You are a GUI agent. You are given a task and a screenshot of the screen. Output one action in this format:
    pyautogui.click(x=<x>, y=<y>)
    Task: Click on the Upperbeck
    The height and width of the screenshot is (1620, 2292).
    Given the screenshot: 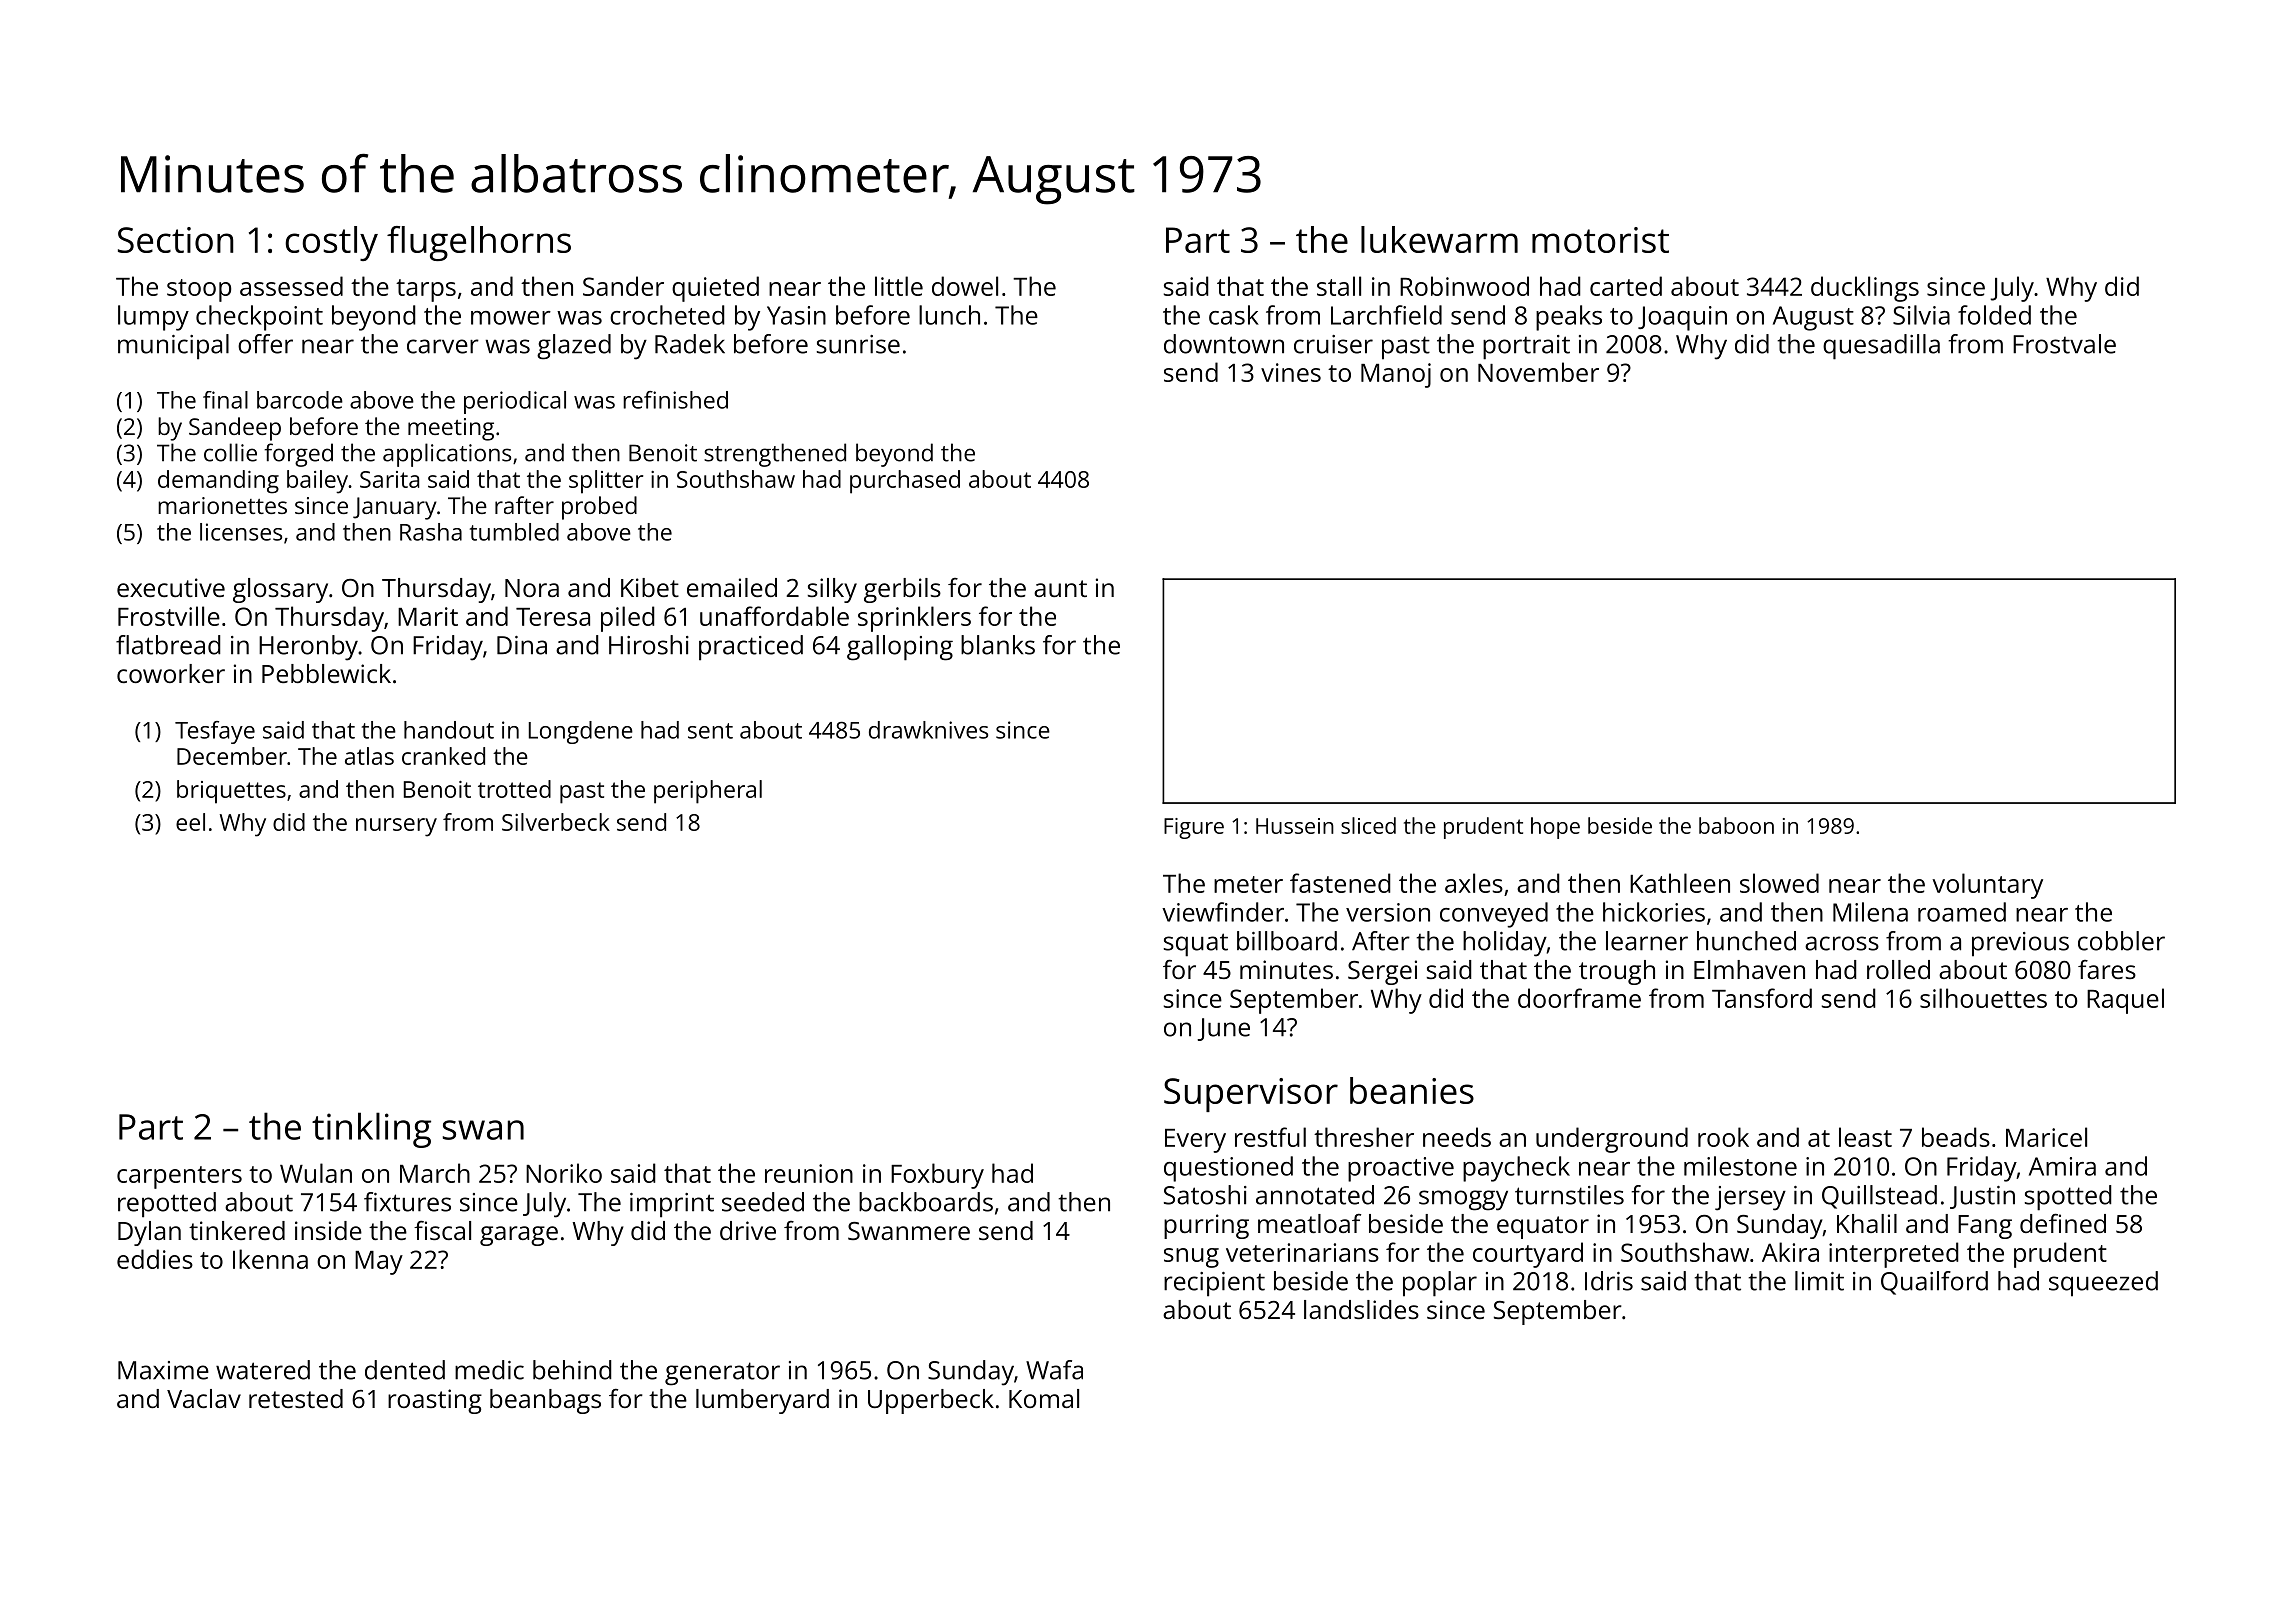 What is the action you would take?
    pyautogui.click(x=931, y=1401)
